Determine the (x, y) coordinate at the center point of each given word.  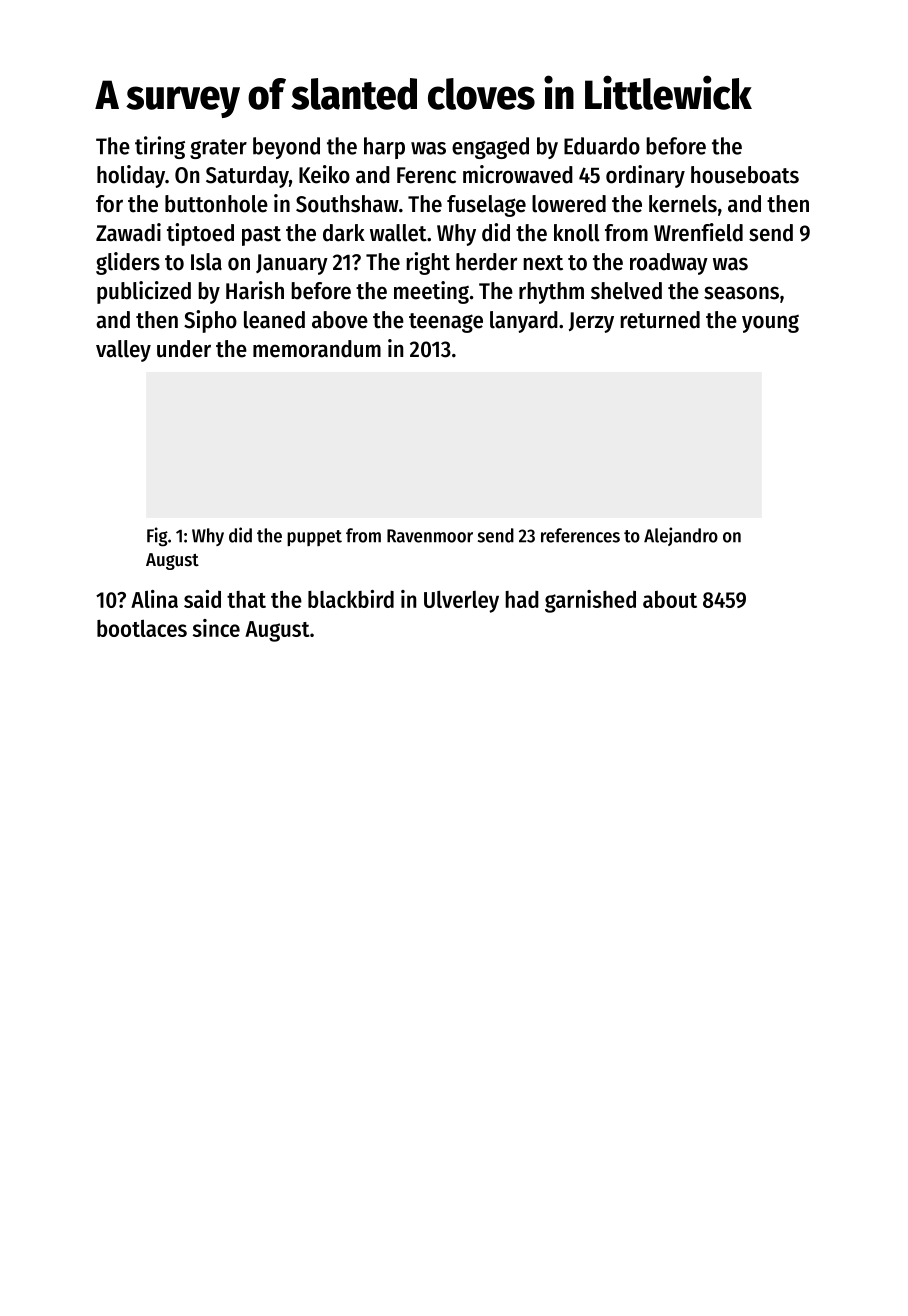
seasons (741, 293)
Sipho (210, 321)
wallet (398, 233)
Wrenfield (698, 232)
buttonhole (216, 204)
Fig (157, 537)
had (522, 599)
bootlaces (142, 628)
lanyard (524, 322)
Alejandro (681, 536)
